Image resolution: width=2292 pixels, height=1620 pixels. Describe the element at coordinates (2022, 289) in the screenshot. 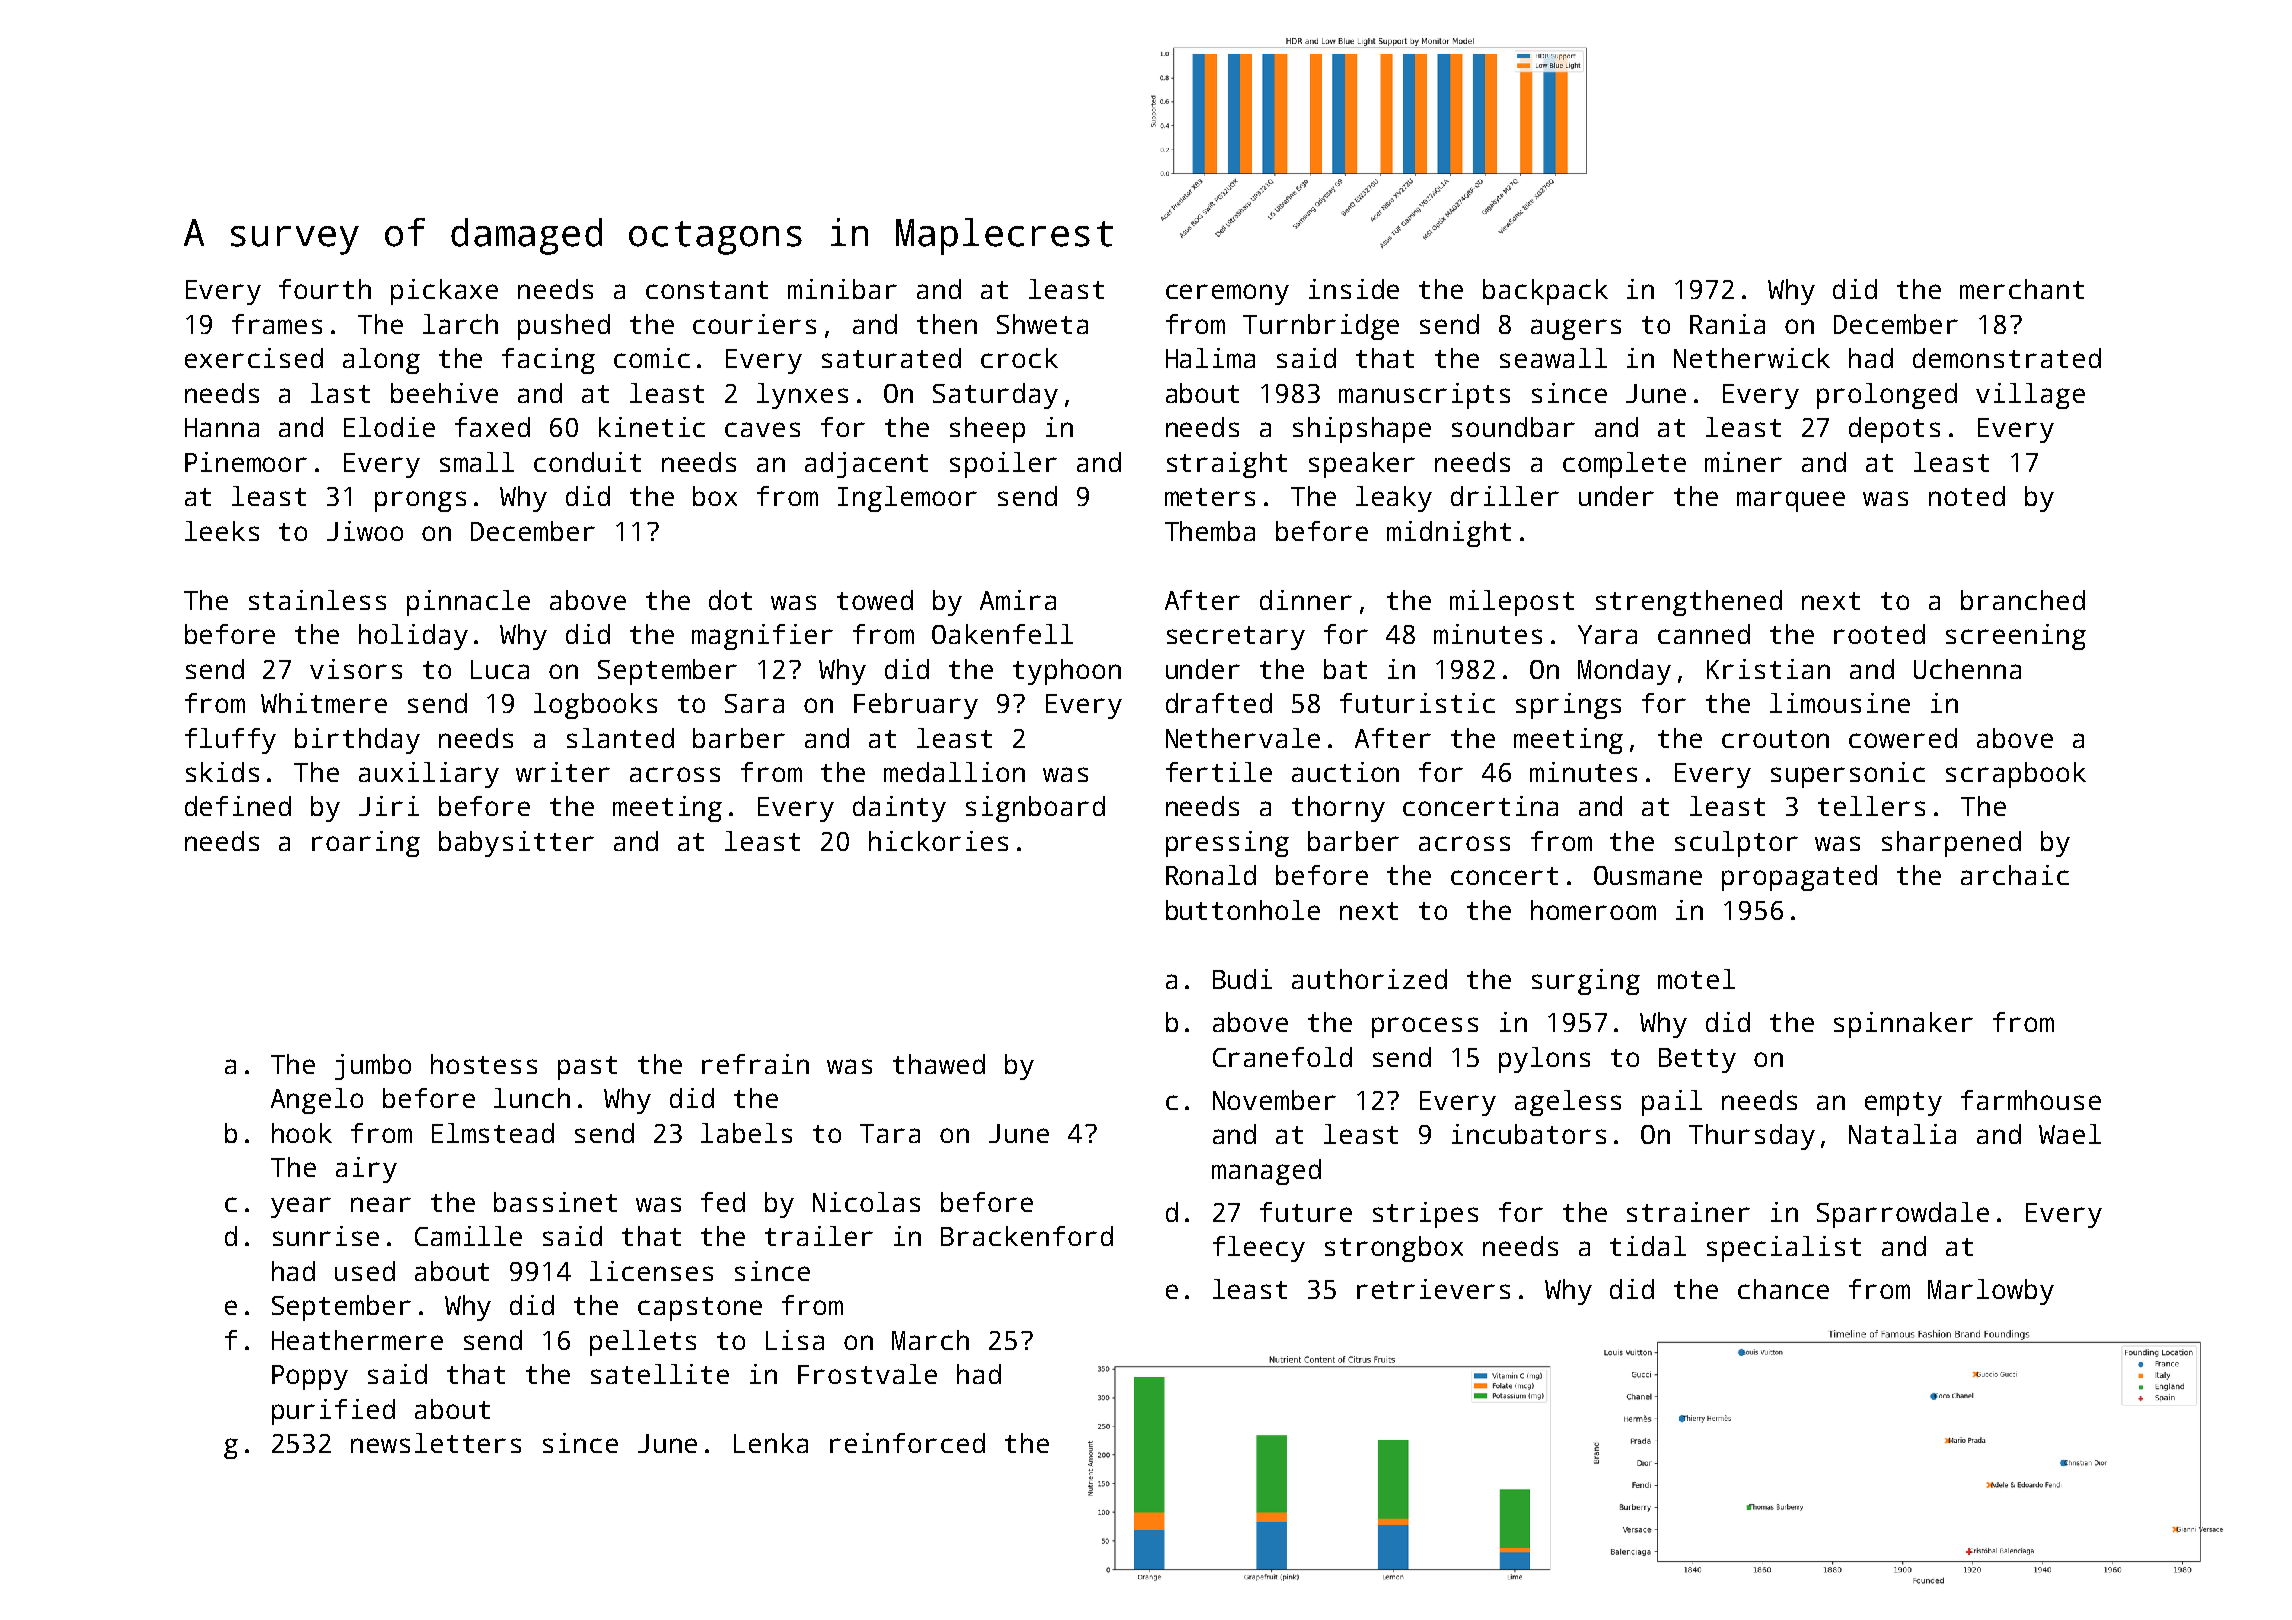

I see `merchant` at that location.
